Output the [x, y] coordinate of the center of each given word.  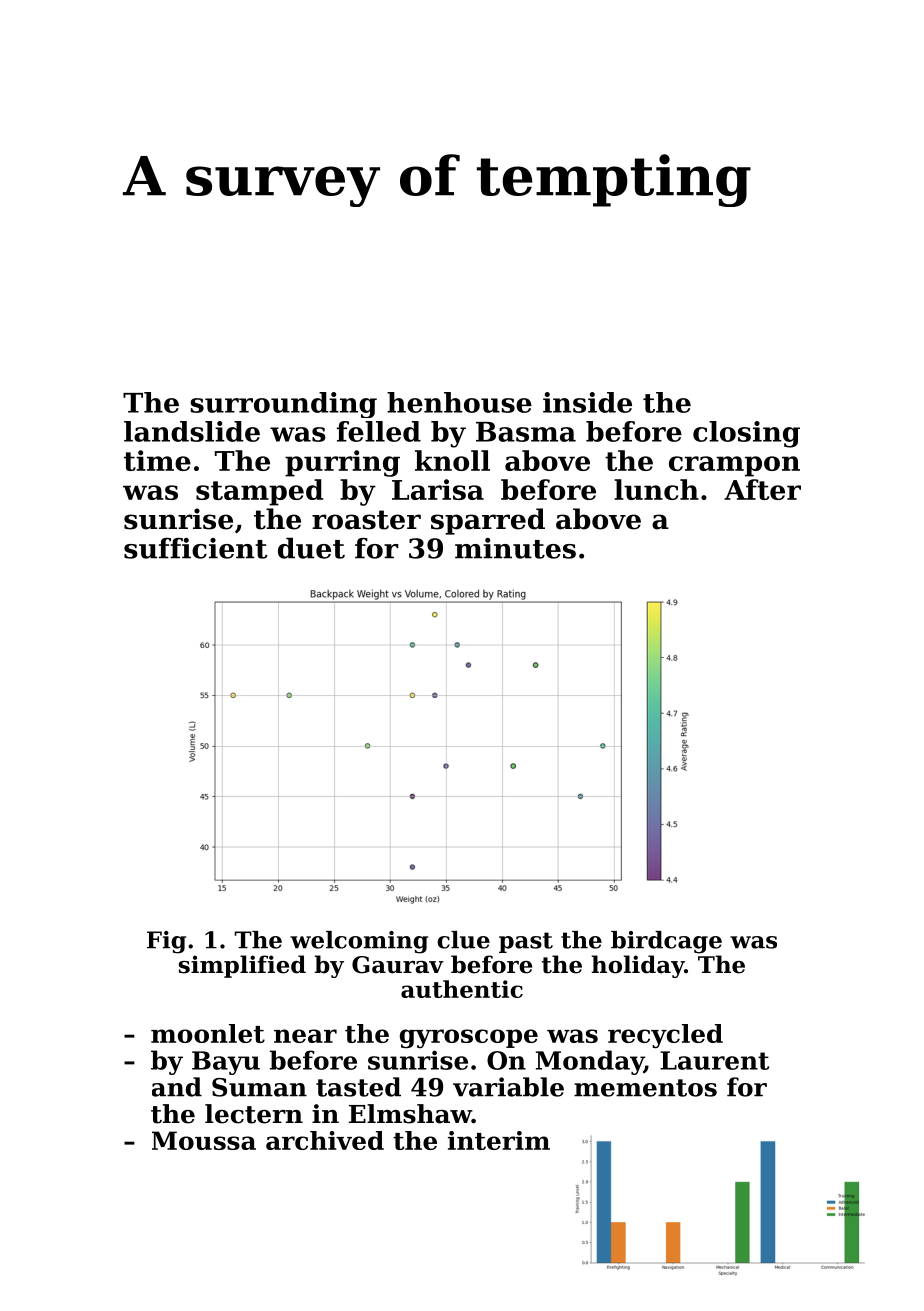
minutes [515, 548]
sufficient [195, 548]
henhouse [459, 402]
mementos [645, 1088]
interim [499, 1140]
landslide [192, 431]
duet [311, 548]
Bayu [226, 1063]
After [762, 489]
